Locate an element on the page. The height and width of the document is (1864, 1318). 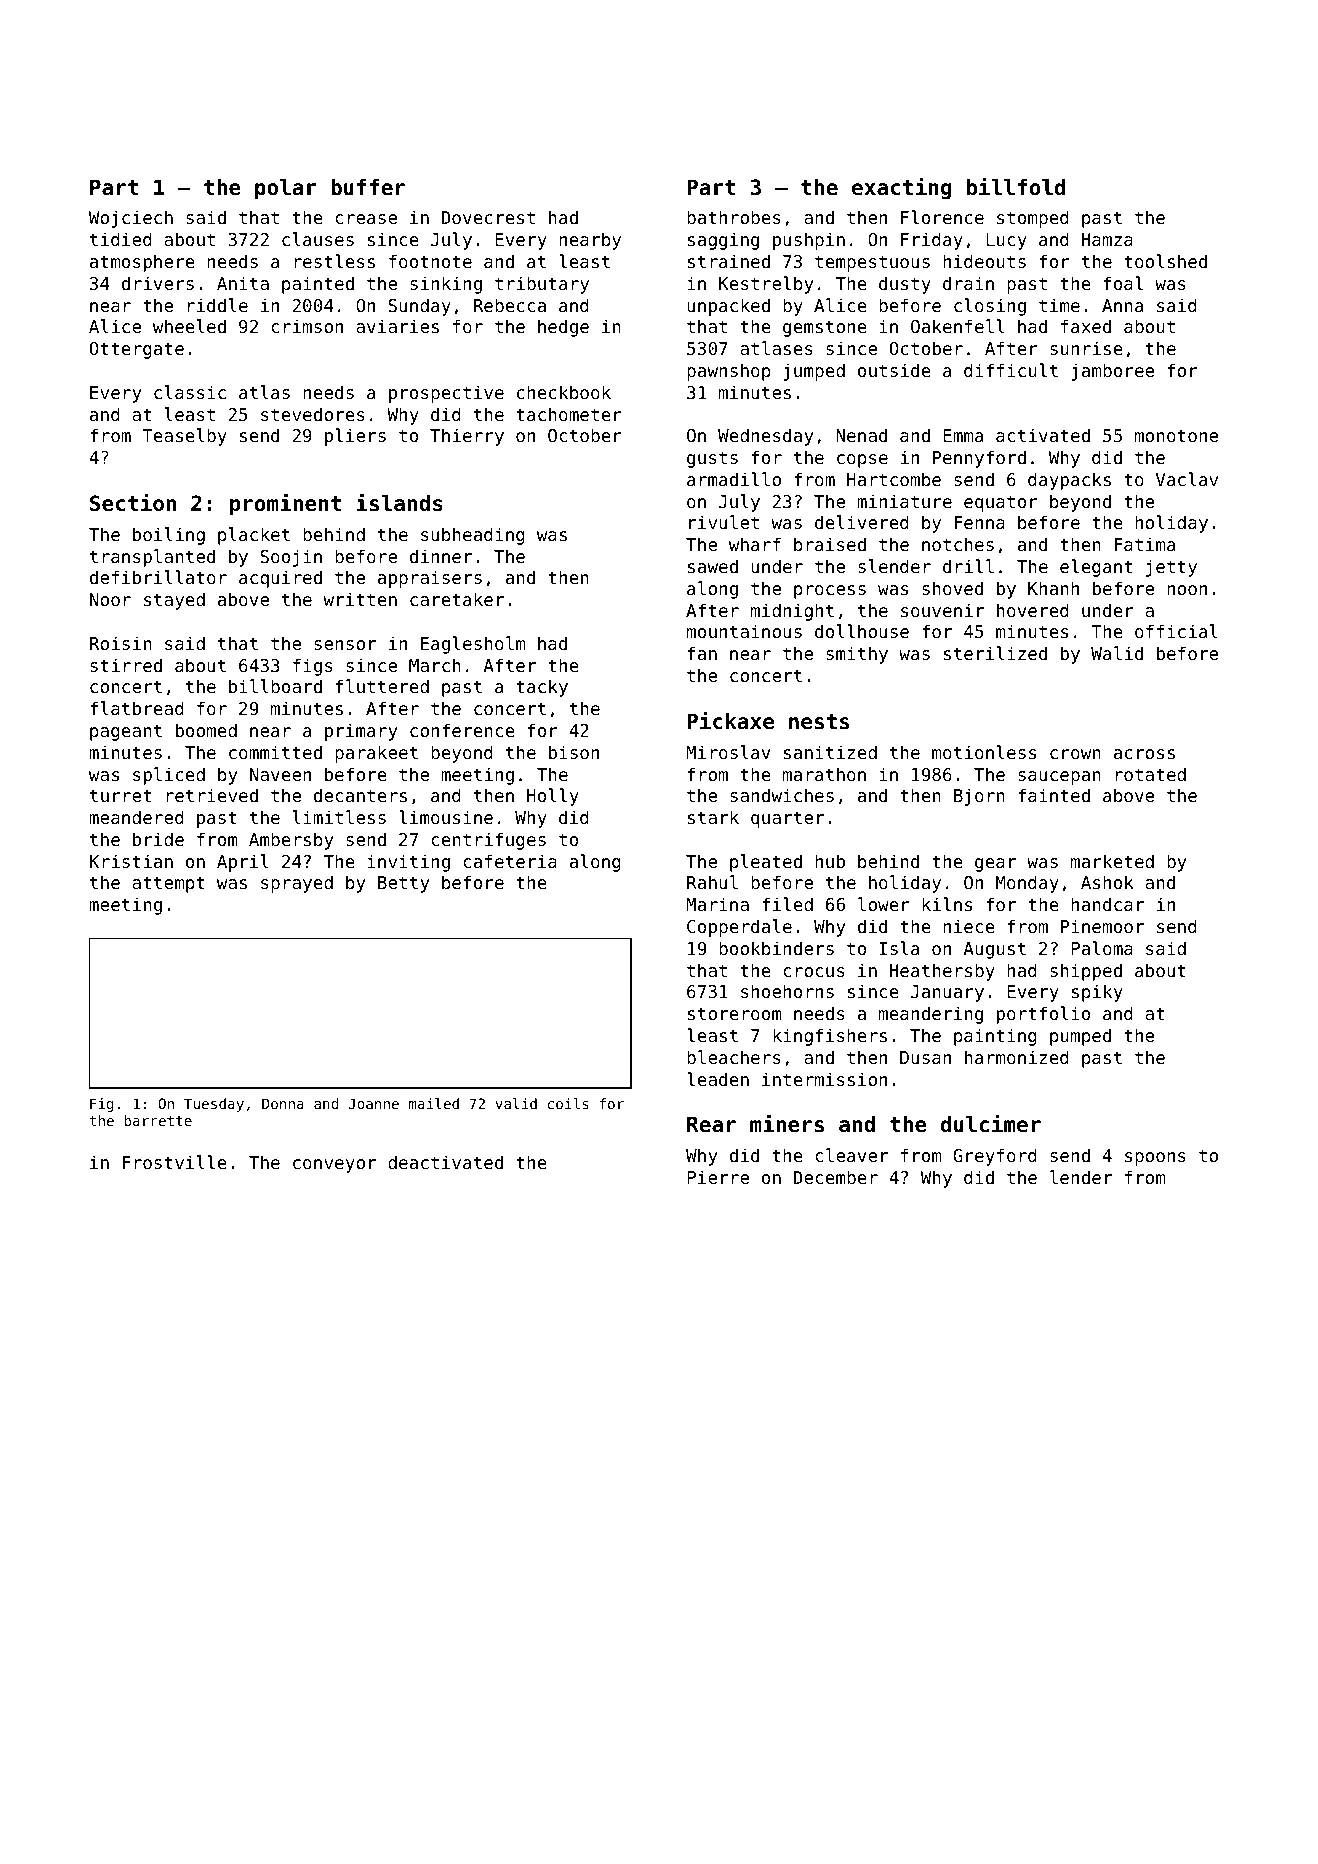
Thierry is located at coordinates (467, 437).
